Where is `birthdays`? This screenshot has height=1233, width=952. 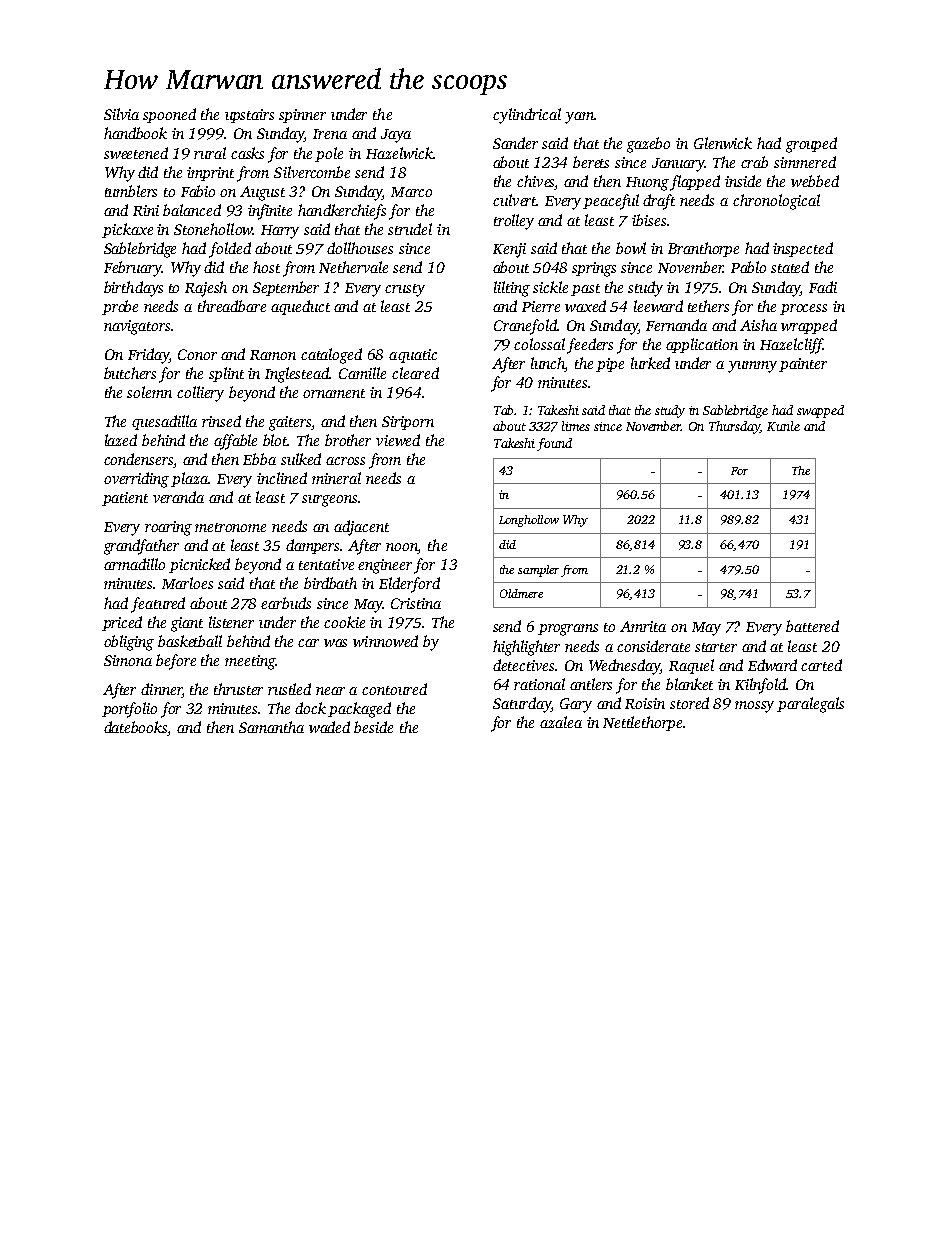 birthdays is located at coordinates (133, 289).
